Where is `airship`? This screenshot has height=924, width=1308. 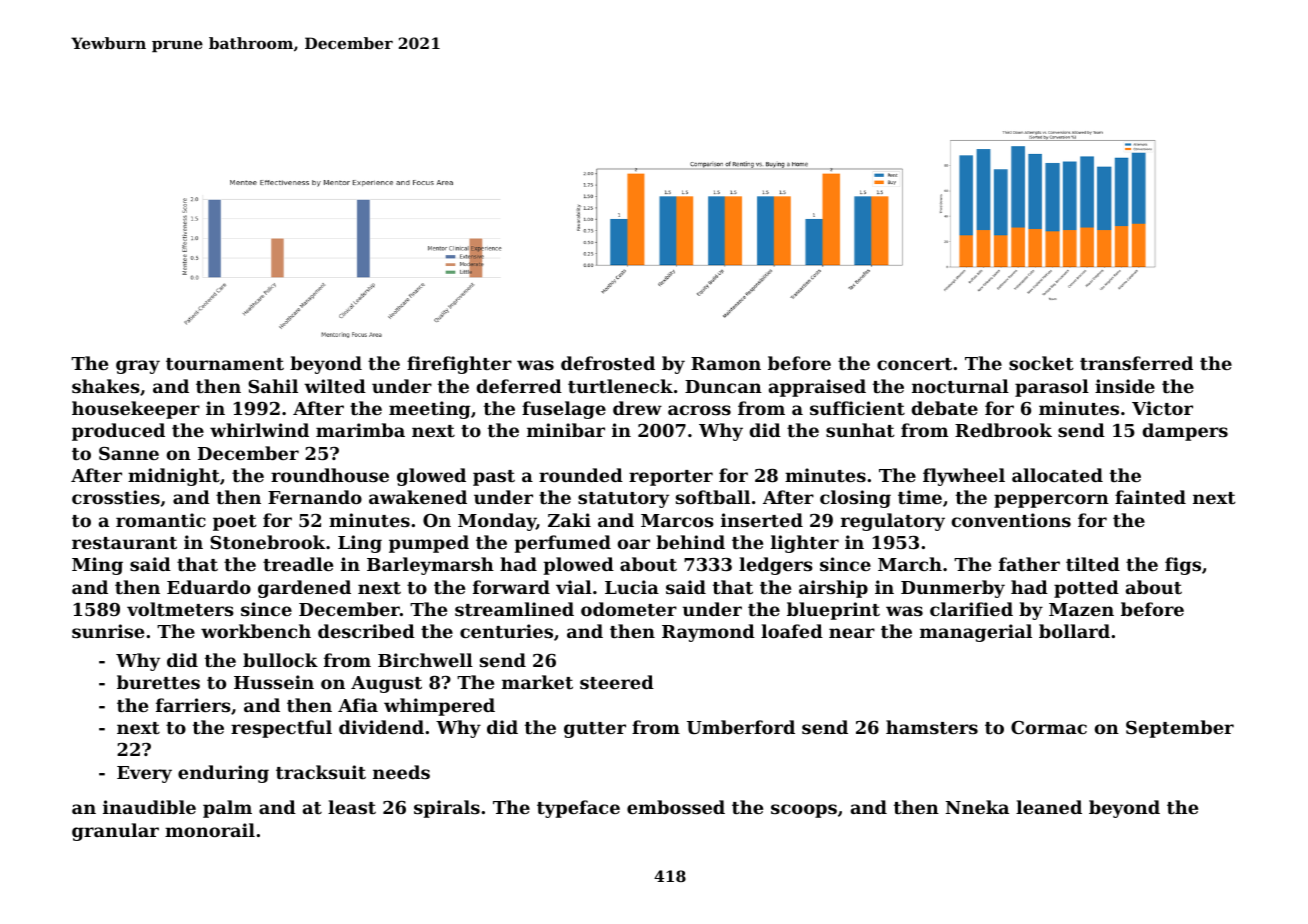
airship is located at coordinates (833, 589).
